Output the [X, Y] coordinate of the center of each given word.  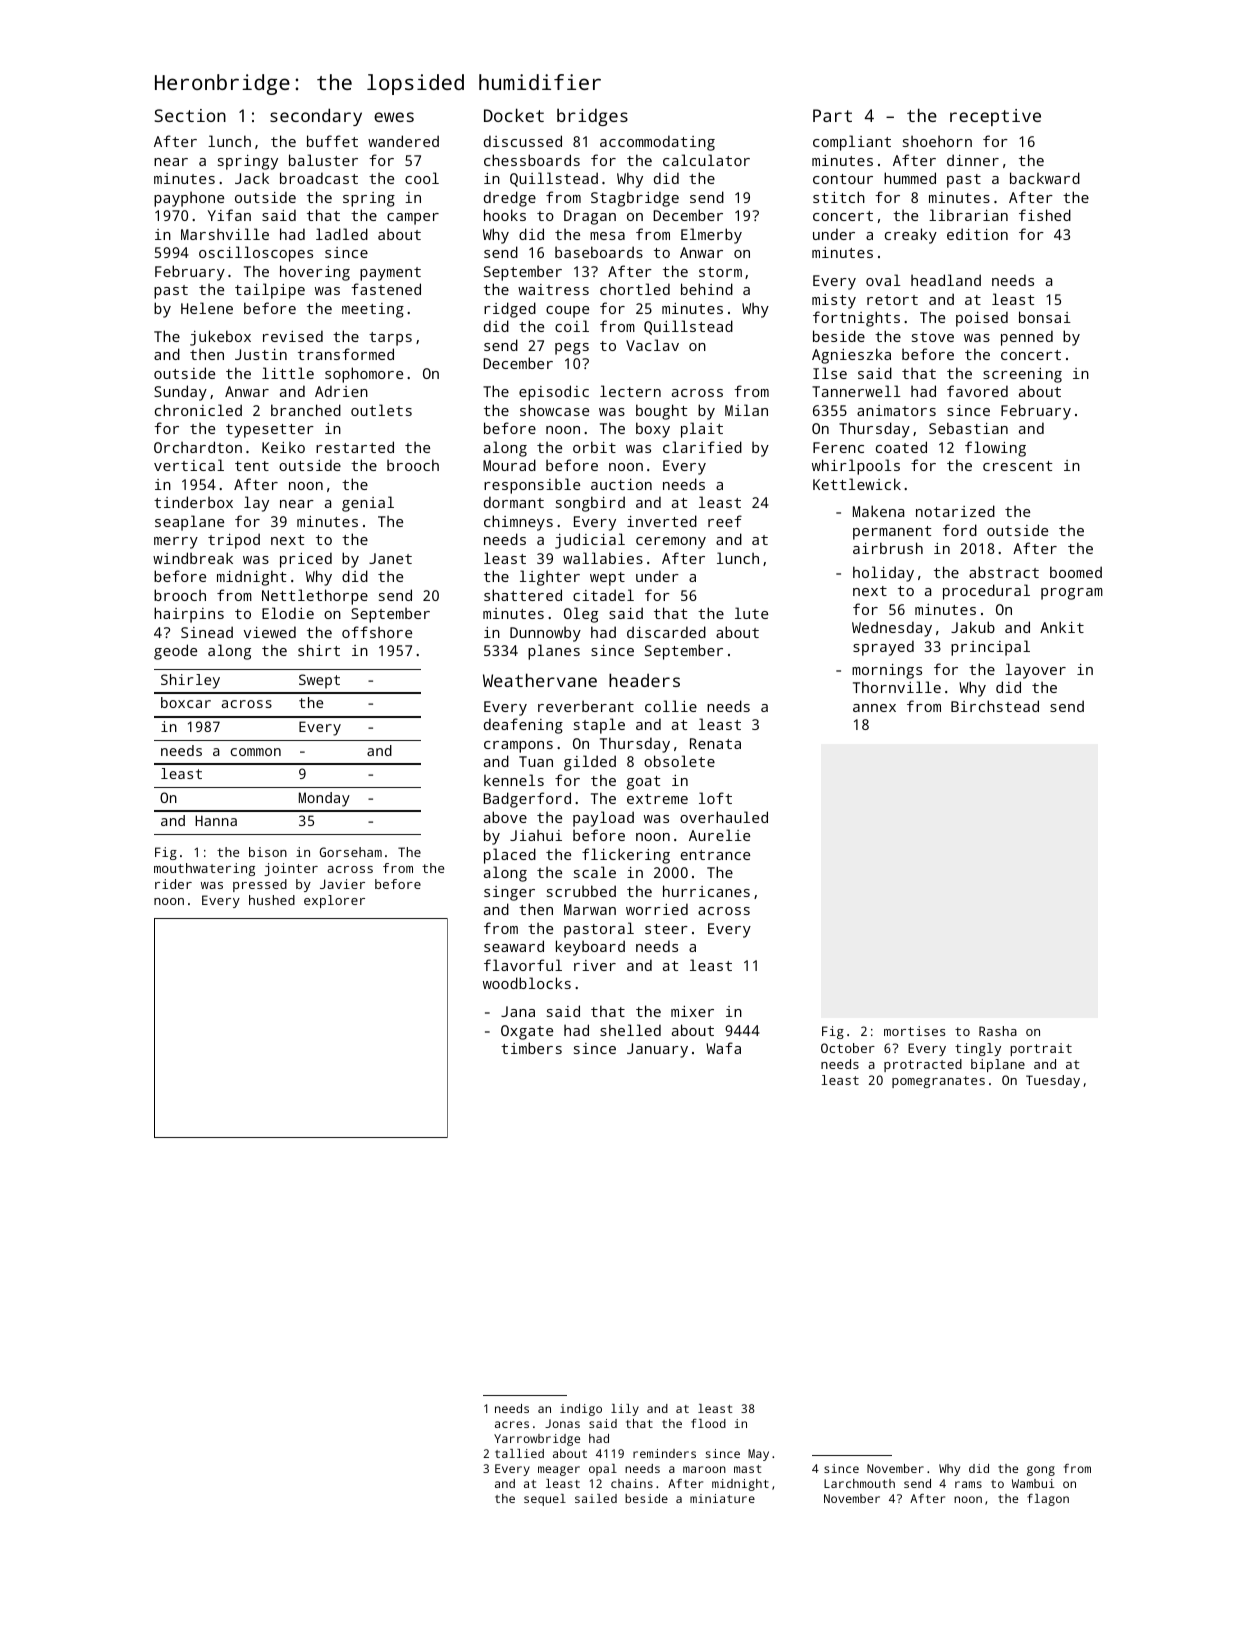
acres [512, 1424]
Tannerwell [856, 391]
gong [1041, 1471]
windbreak [193, 558]
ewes [394, 117]
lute [751, 613]
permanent [892, 533]
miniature [722, 1498]
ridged [510, 310]
